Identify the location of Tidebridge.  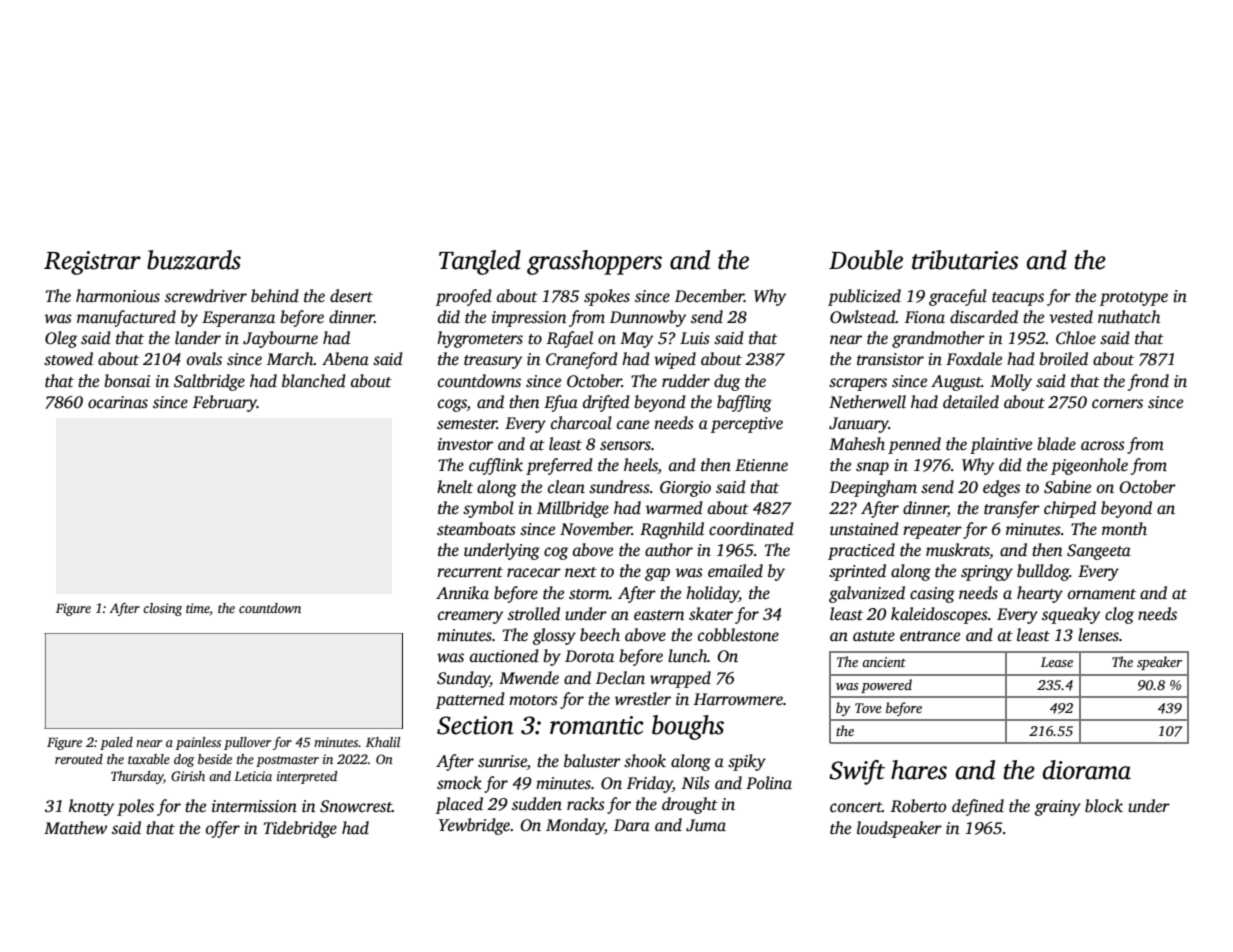
(300, 829).
